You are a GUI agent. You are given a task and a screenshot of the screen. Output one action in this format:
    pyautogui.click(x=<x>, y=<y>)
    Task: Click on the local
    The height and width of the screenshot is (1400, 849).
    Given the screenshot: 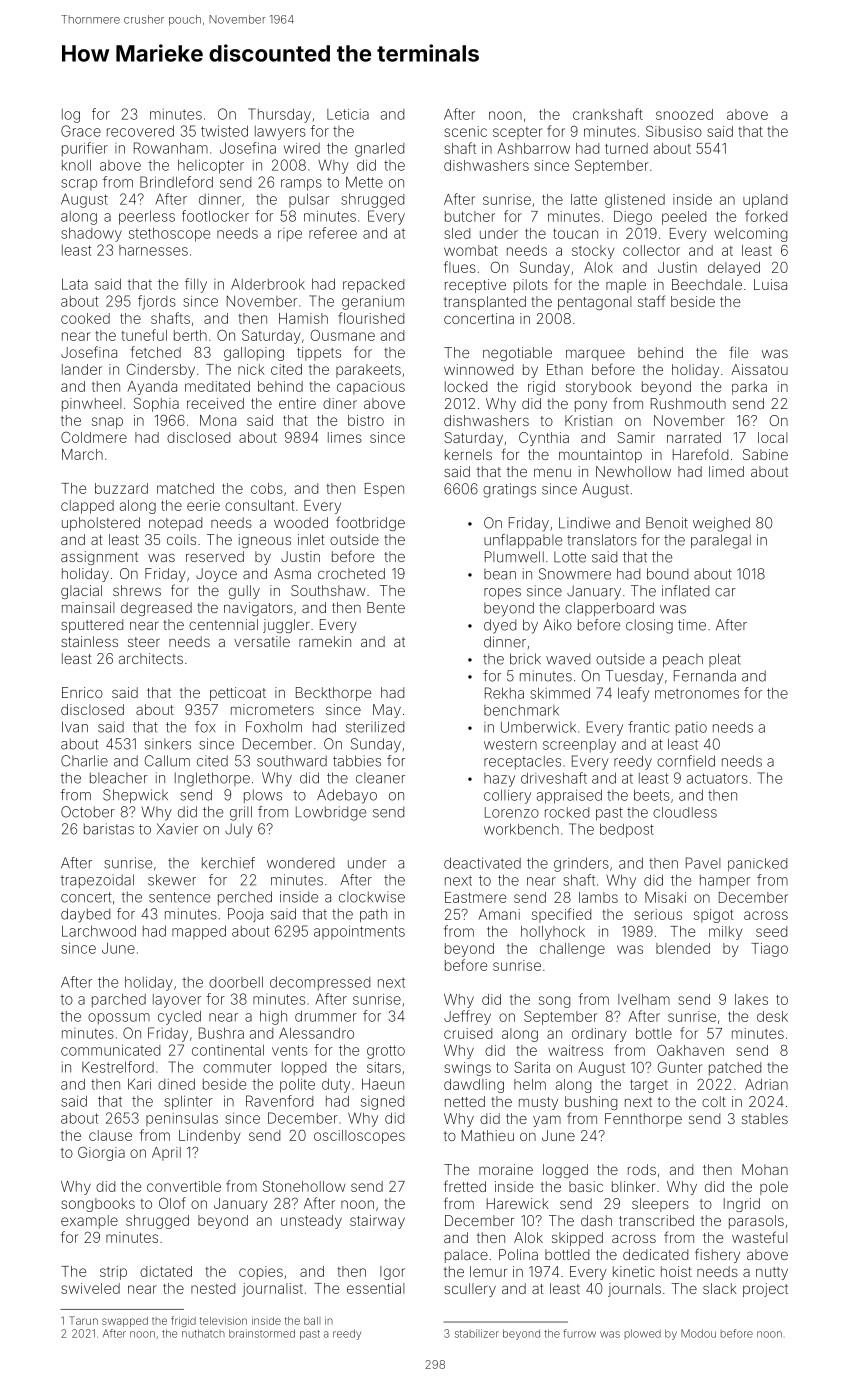 What is the action you would take?
    pyautogui.click(x=773, y=437)
